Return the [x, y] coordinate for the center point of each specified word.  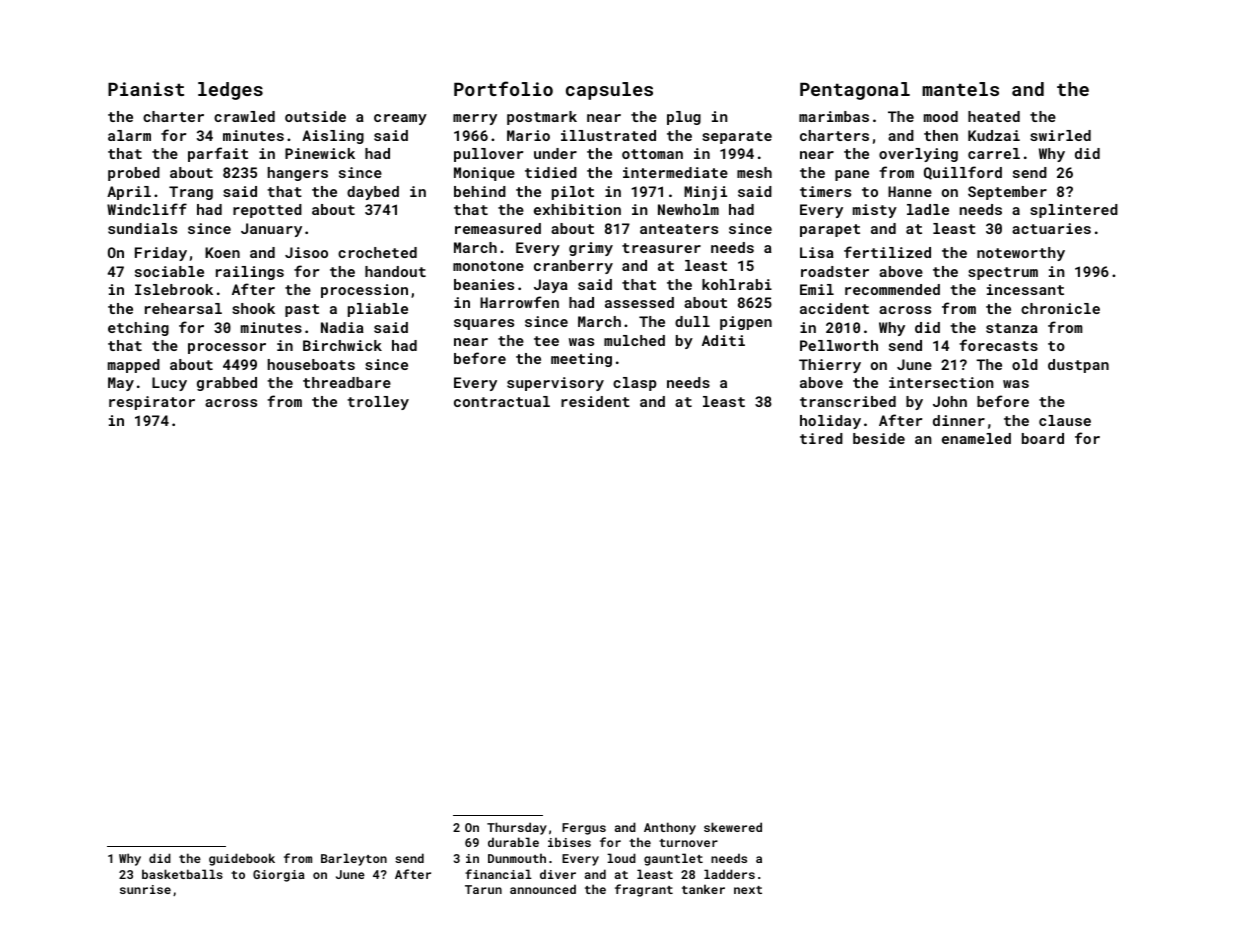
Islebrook [174, 289]
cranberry [573, 267]
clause [1065, 420]
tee [546, 341]
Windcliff [147, 209]
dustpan [1078, 366]
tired [821, 438]
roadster [835, 271]
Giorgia [279, 876]
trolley [378, 403]
